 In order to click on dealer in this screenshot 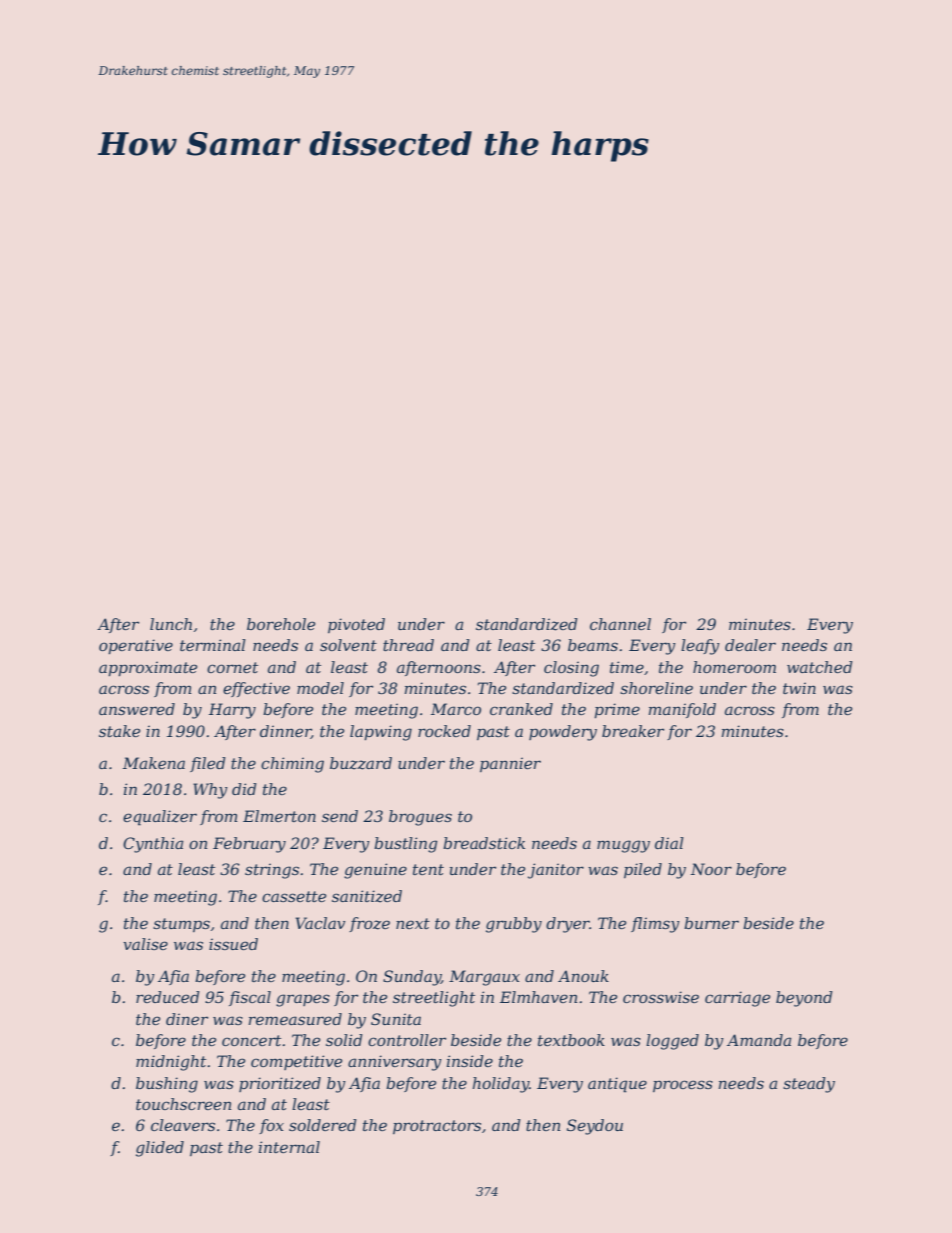, I will do `click(750, 645)`.
